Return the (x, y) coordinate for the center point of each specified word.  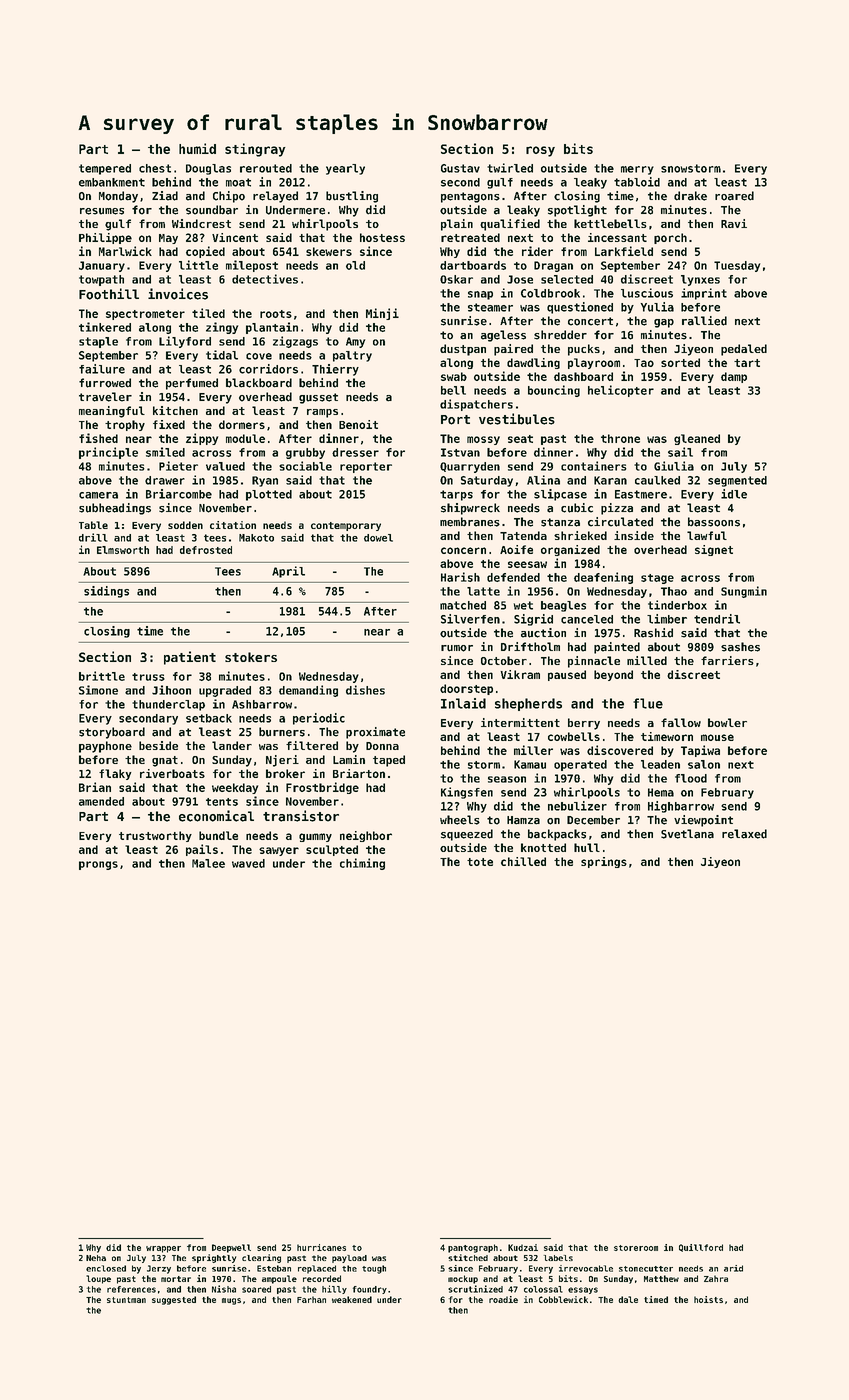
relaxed (744, 834)
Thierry (335, 370)
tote (480, 862)
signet (714, 550)
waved (248, 863)
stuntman (126, 1300)
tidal (222, 355)
